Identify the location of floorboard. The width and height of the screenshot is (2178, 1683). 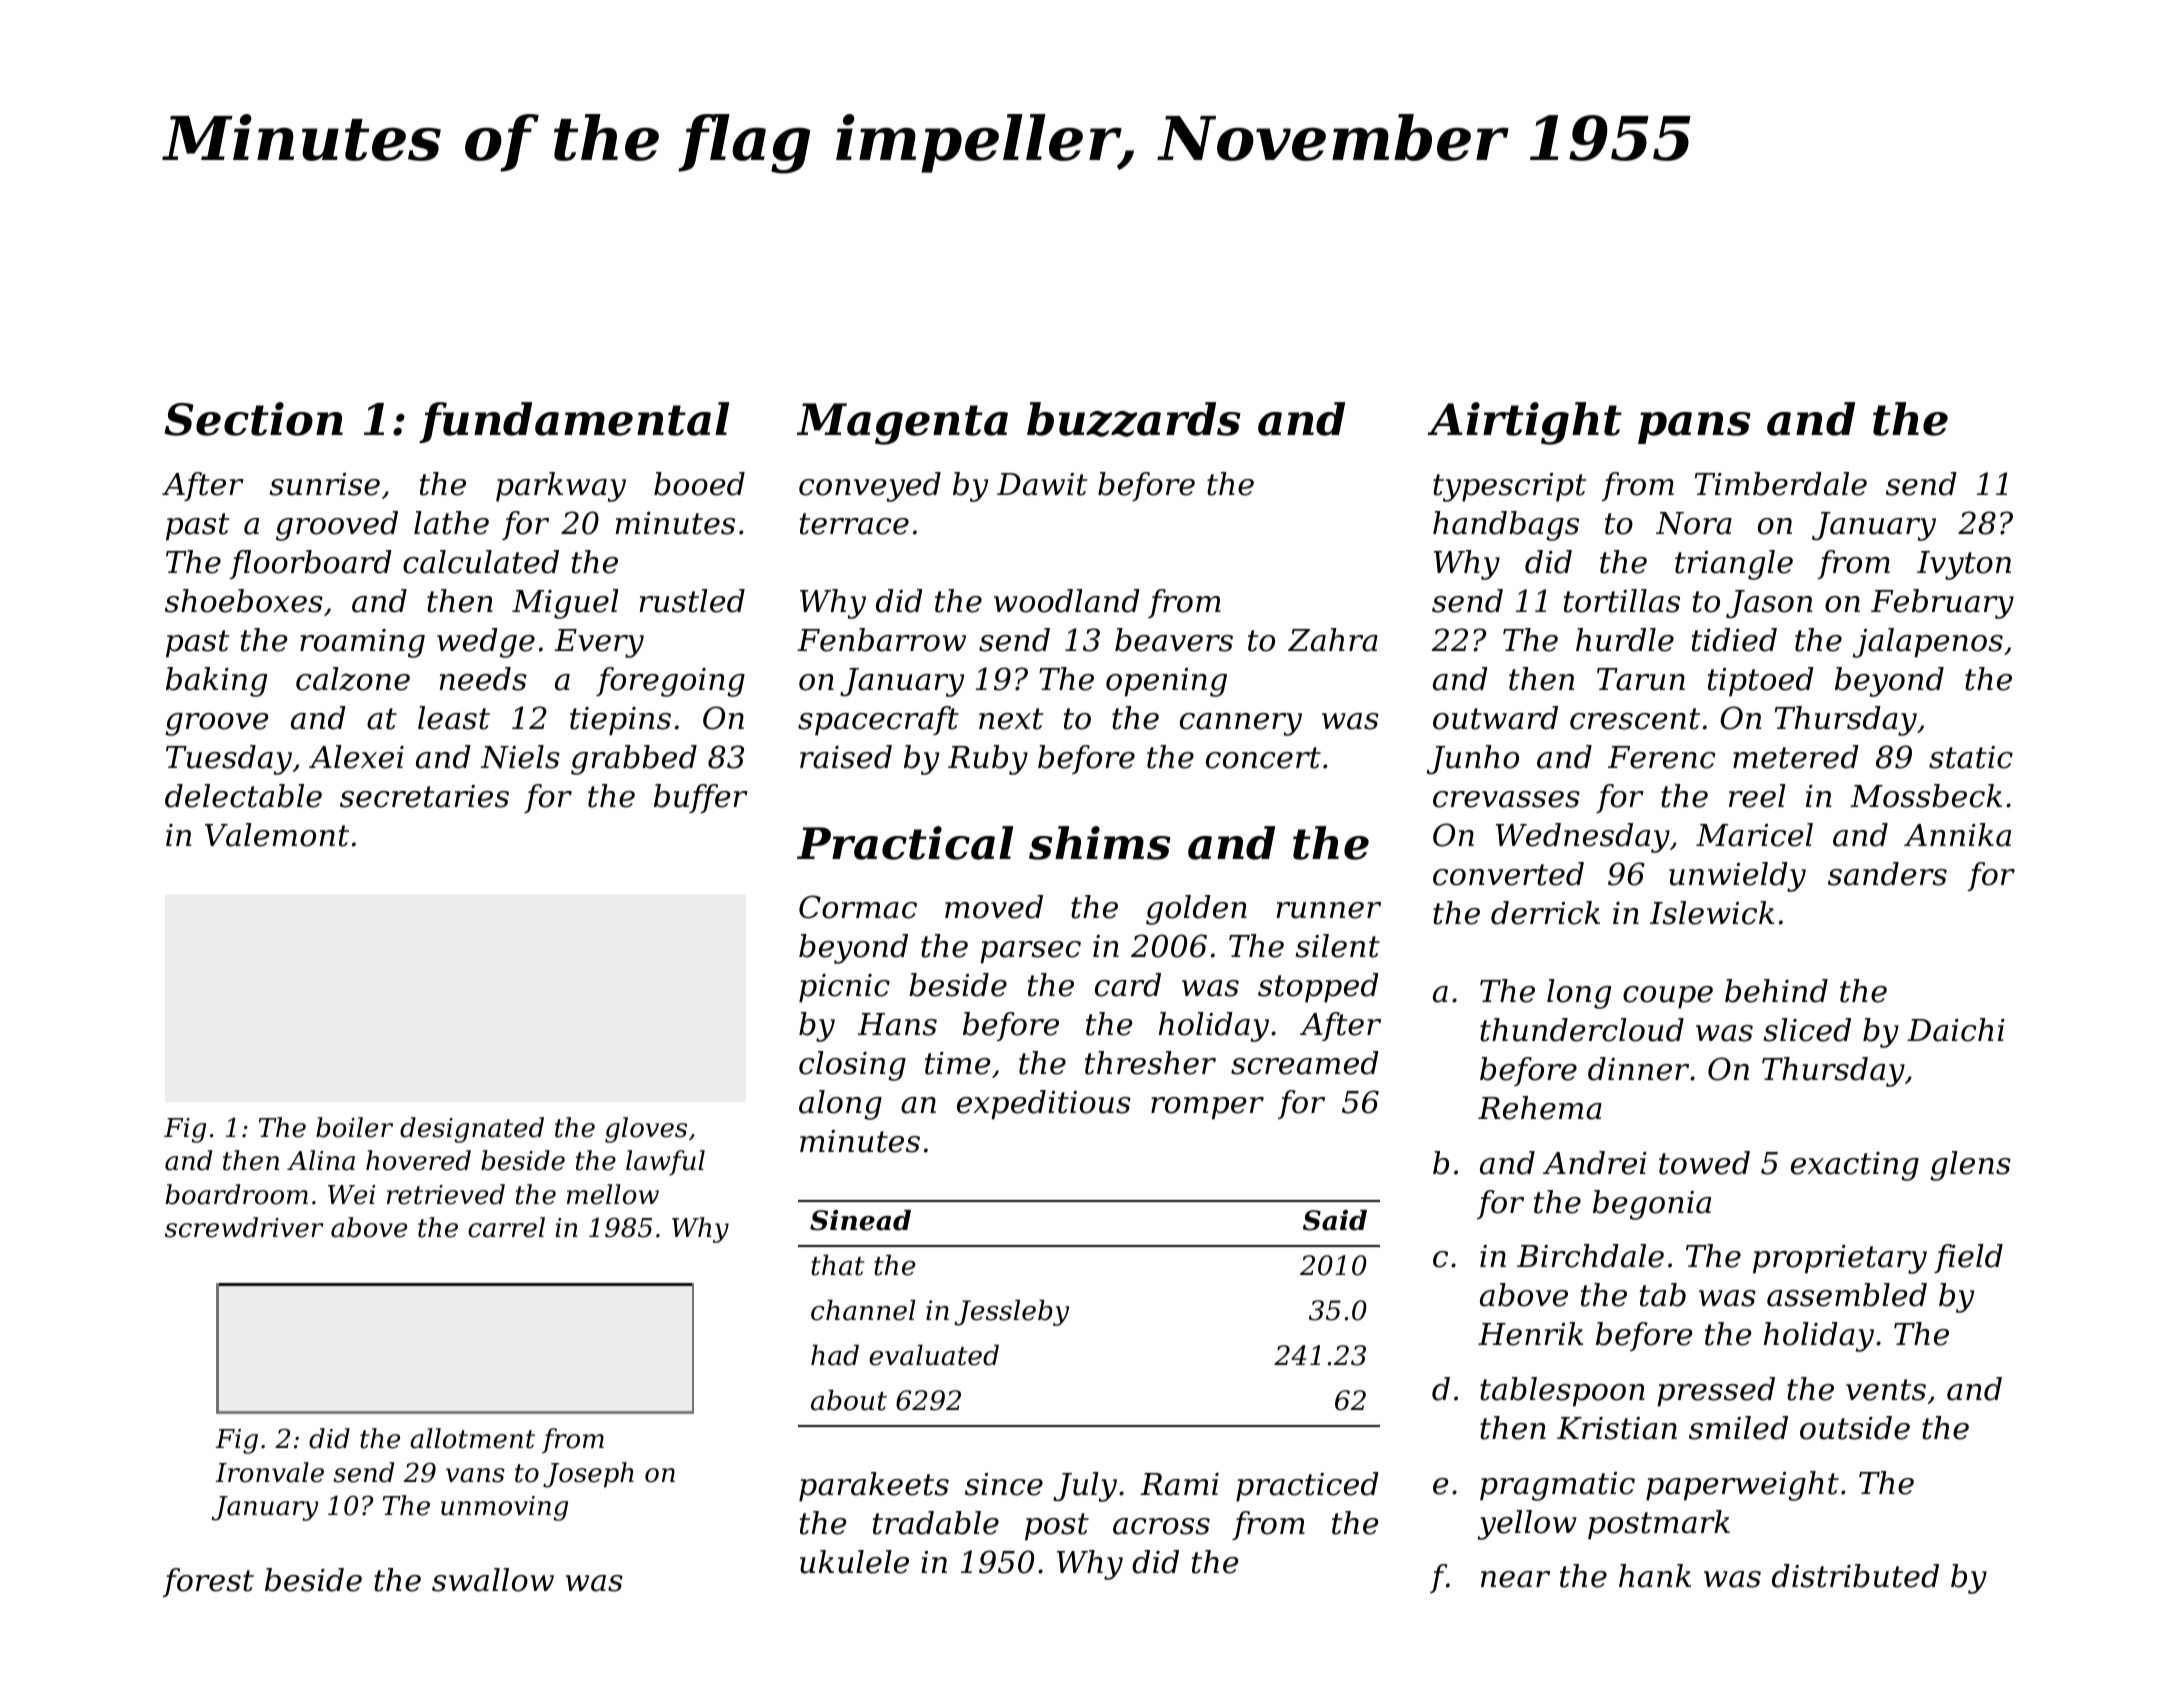
(310, 564).
